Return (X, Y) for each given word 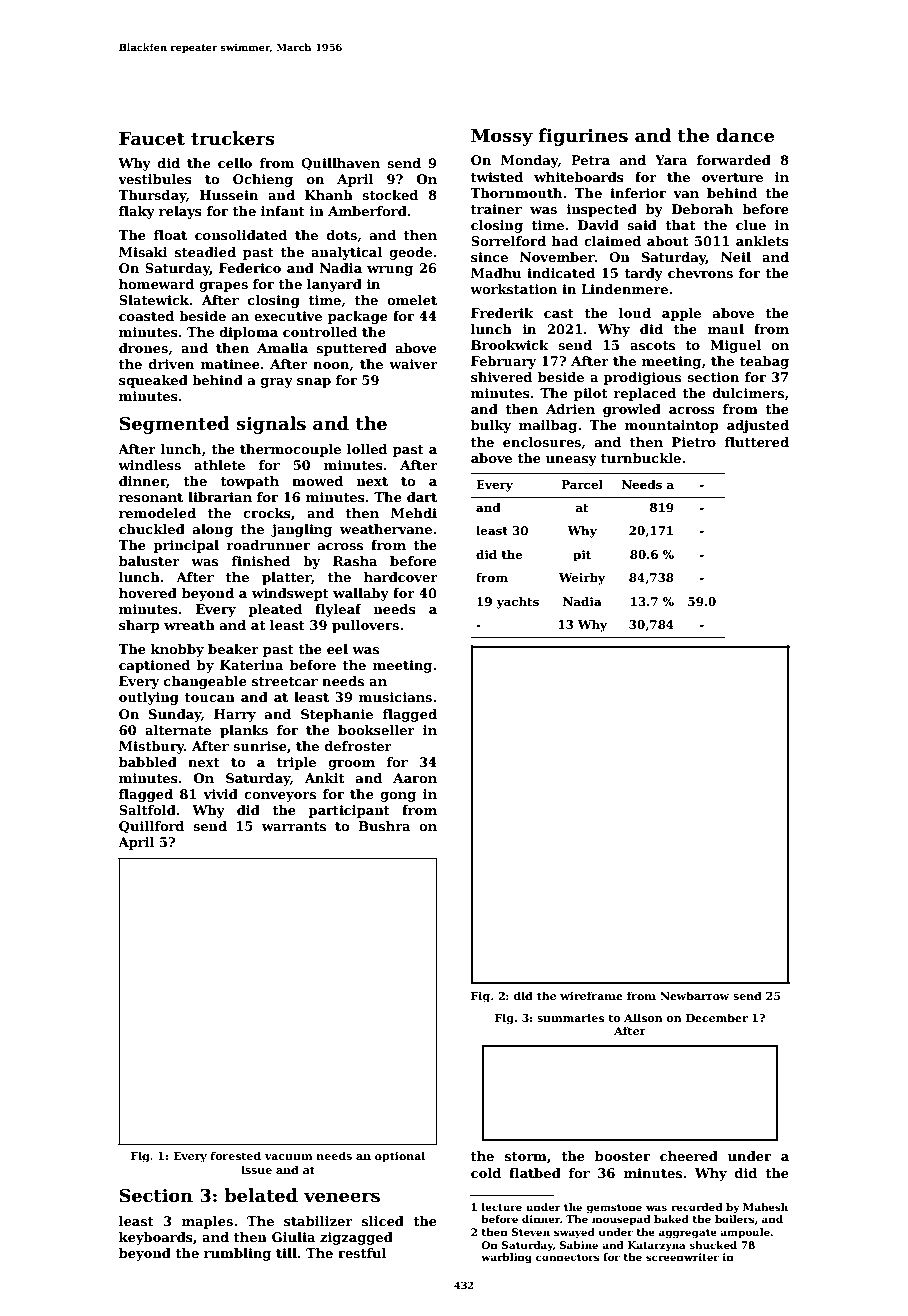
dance (745, 135)
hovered (148, 593)
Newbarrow (694, 995)
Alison (643, 1017)
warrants (294, 826)
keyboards (156, 1238)
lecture (502, 1207)
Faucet (152, 139)
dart (422, 497)
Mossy (502, 137)
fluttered (757, 442)
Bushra (384, 826)
